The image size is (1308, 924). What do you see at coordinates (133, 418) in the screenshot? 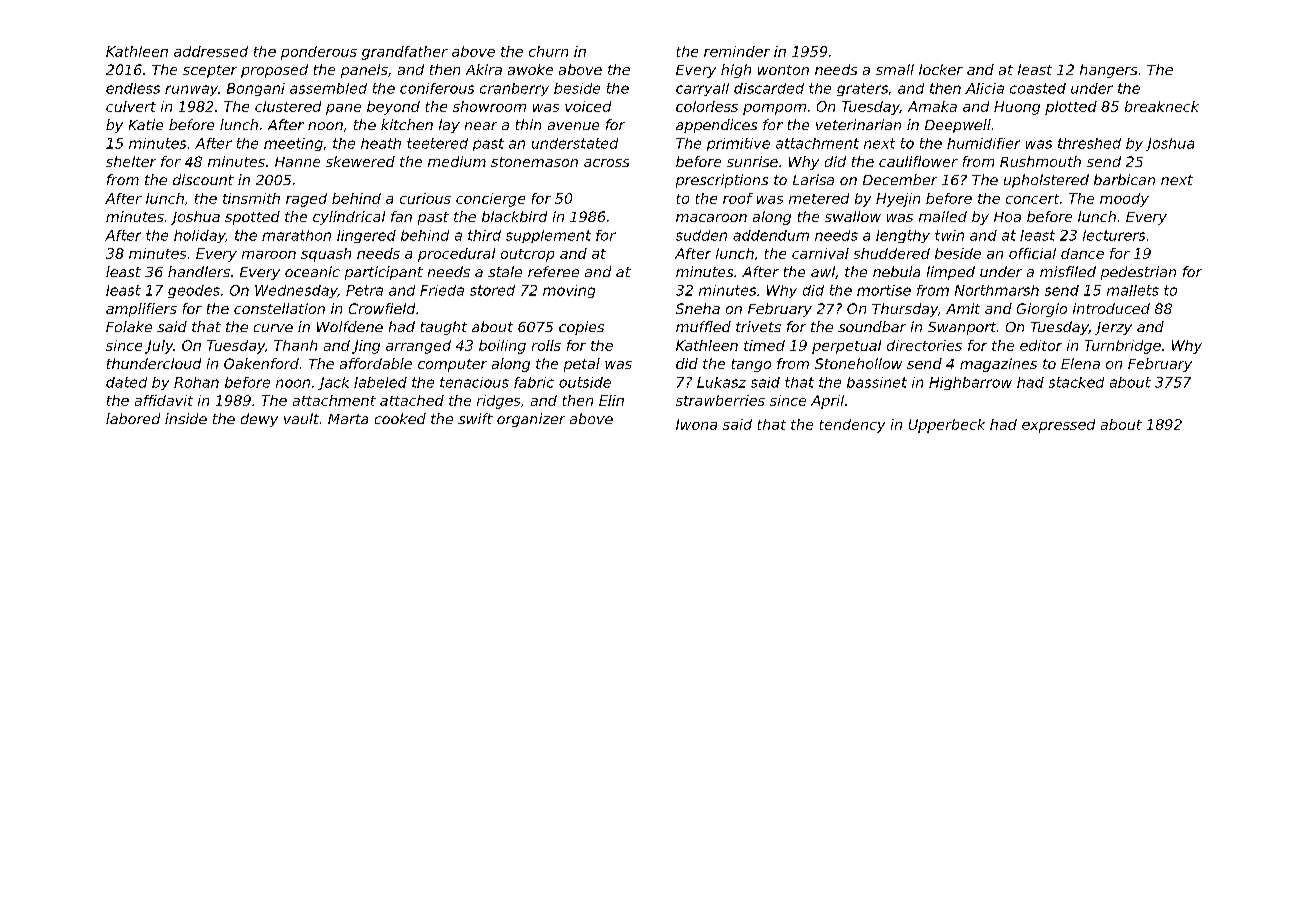
I see `labored` at bounding box center [133, 418].
